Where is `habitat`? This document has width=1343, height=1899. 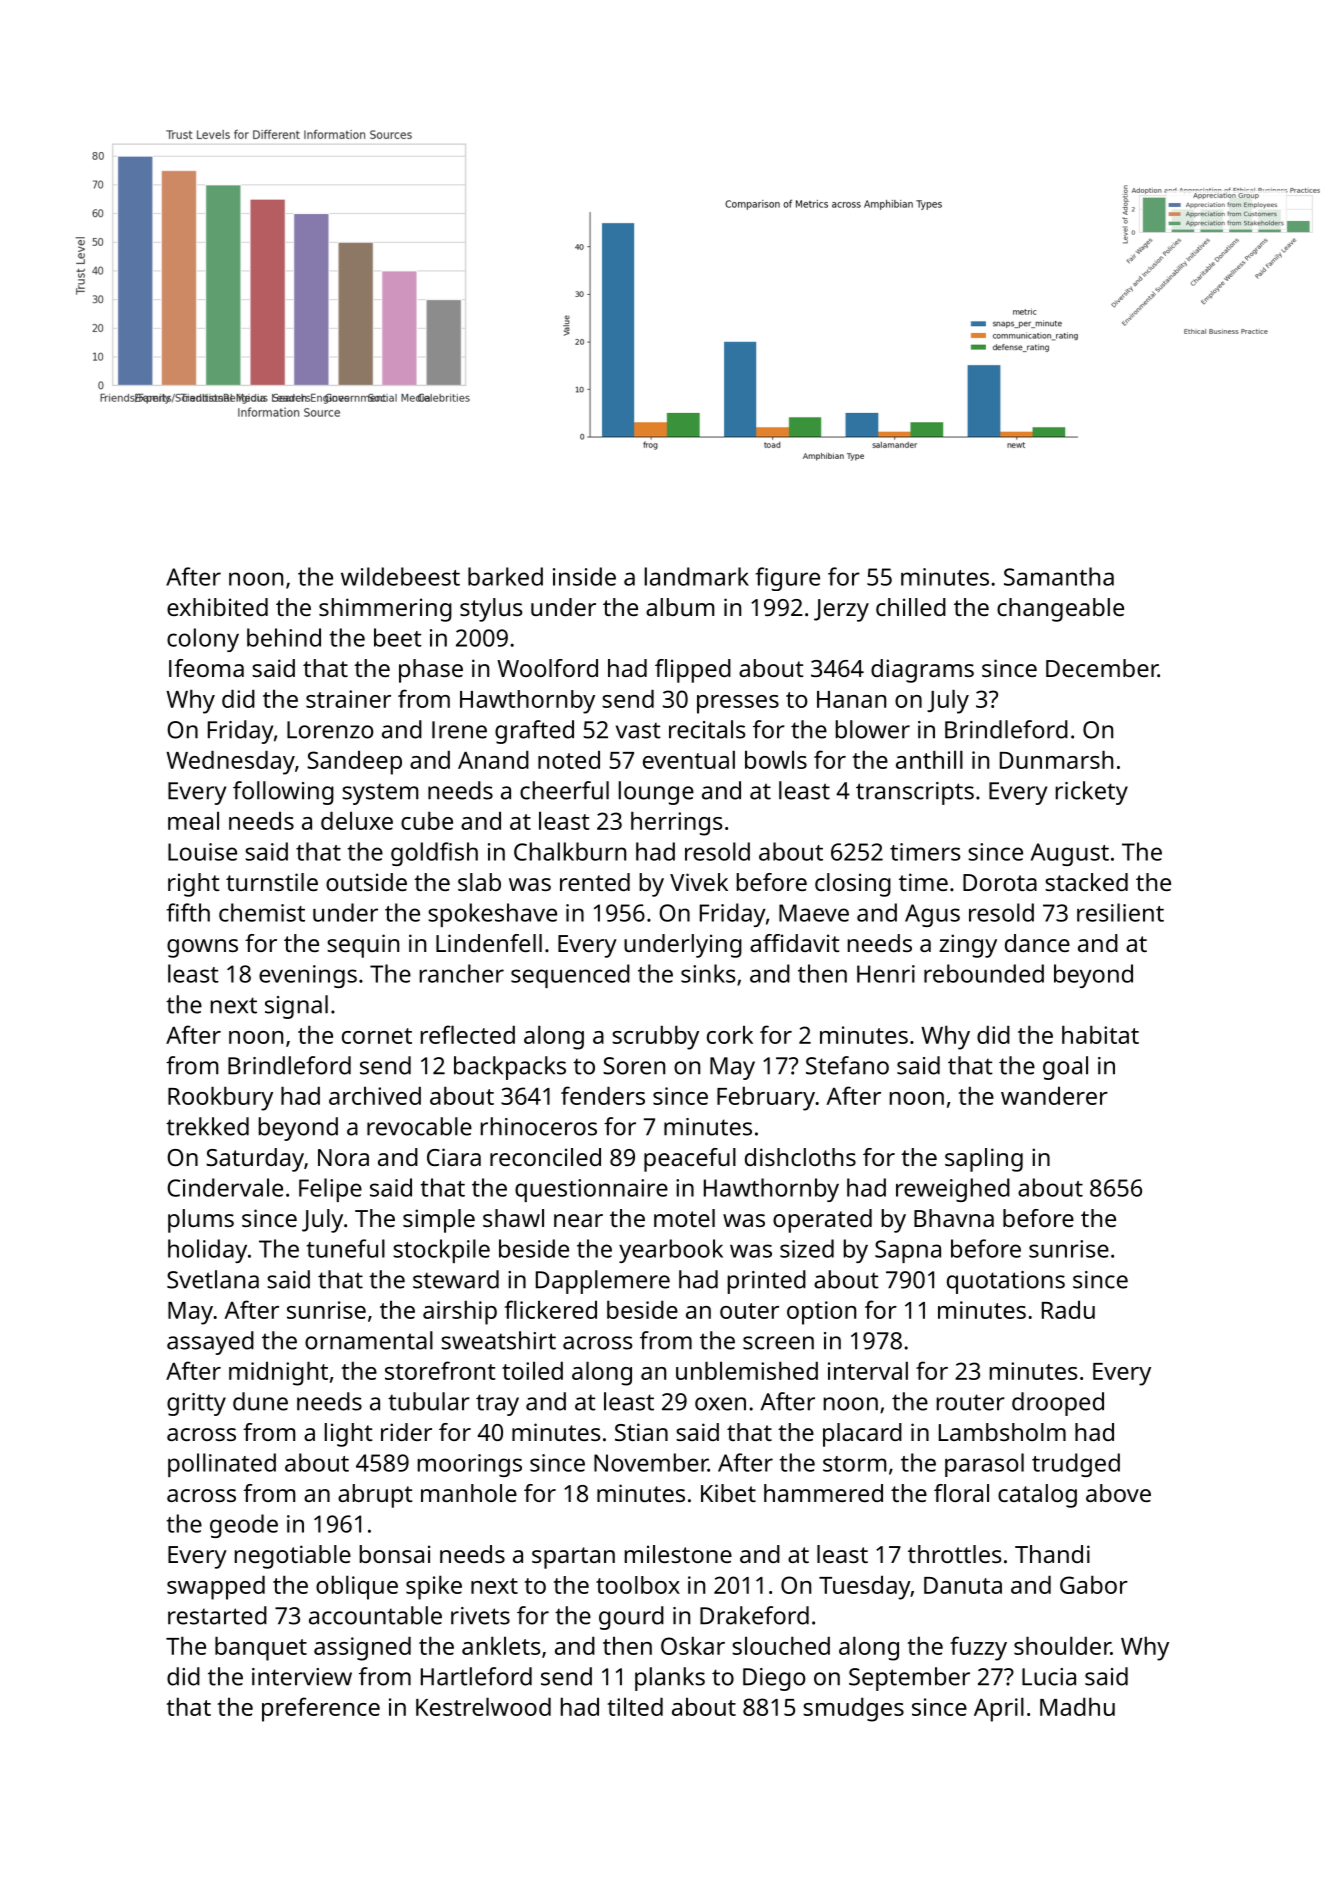 habitat is located at coordinates (1100, 1034).
